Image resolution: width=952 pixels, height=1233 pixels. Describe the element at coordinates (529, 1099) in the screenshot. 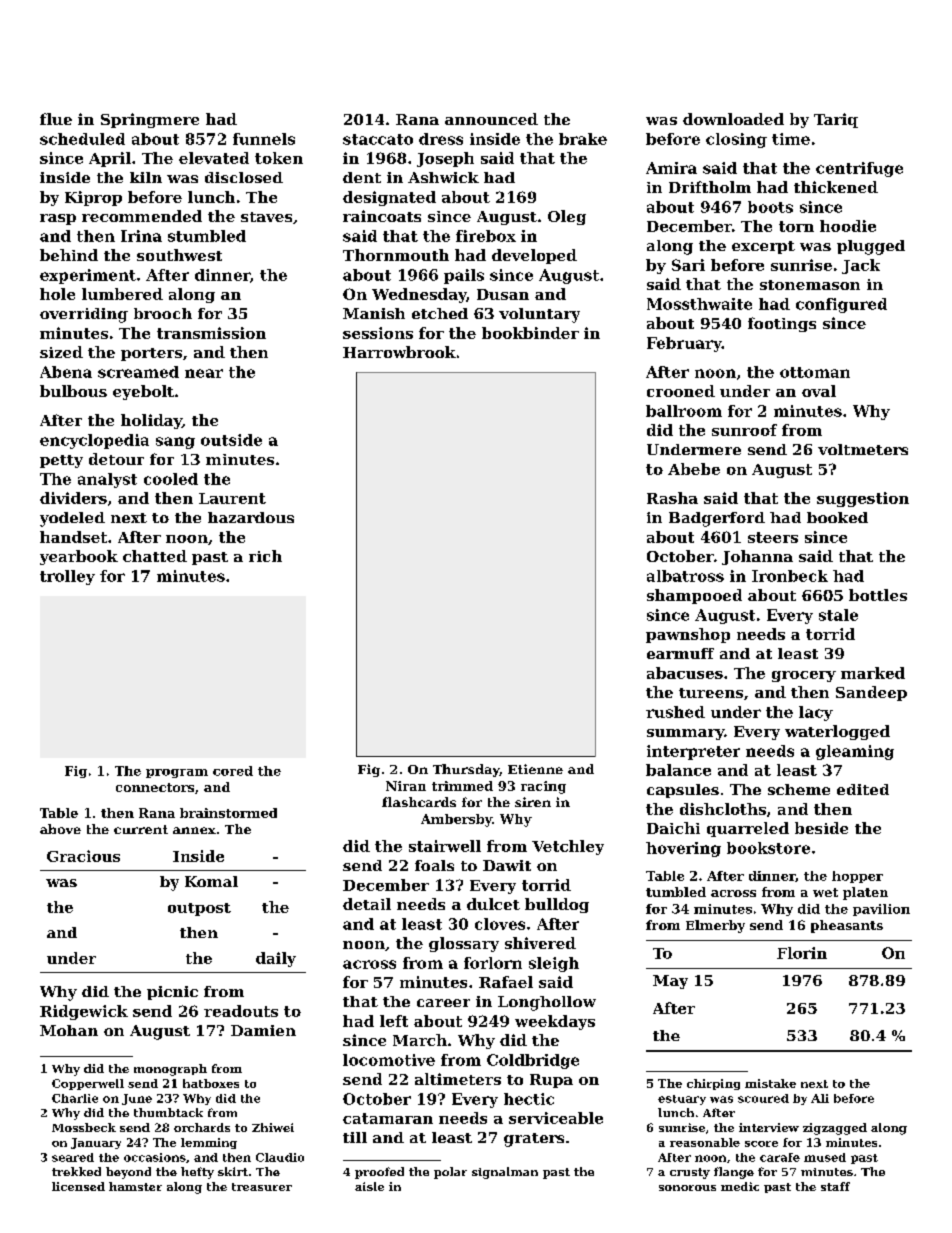

I see `hectic` at that location.
